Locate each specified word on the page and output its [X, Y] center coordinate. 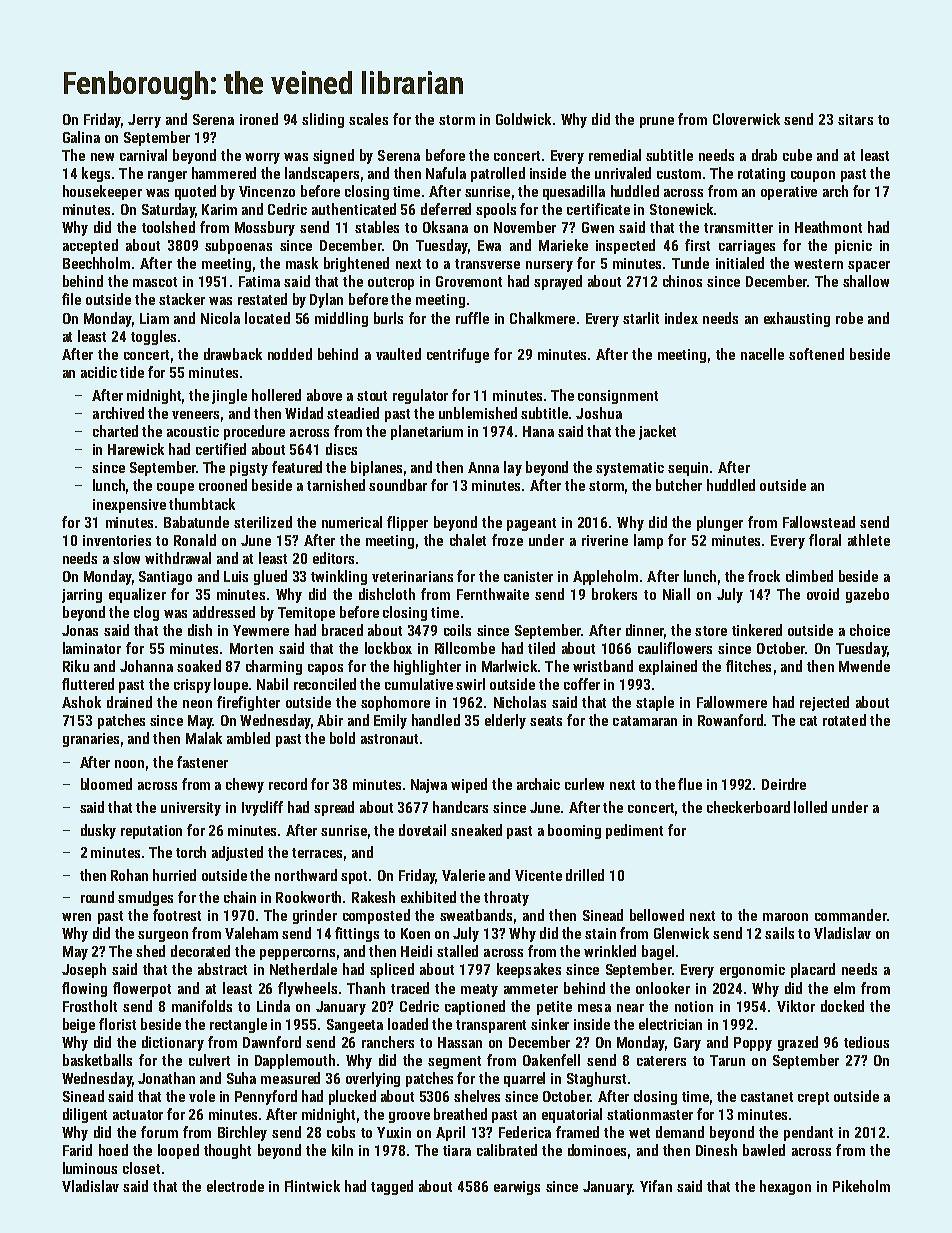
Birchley [242, 1133]
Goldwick [523, 119]
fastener [202, 762]
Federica [525, 1132]
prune [657, 122]
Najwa [429, 786]
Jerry [144, 121]
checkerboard [748, 807]
